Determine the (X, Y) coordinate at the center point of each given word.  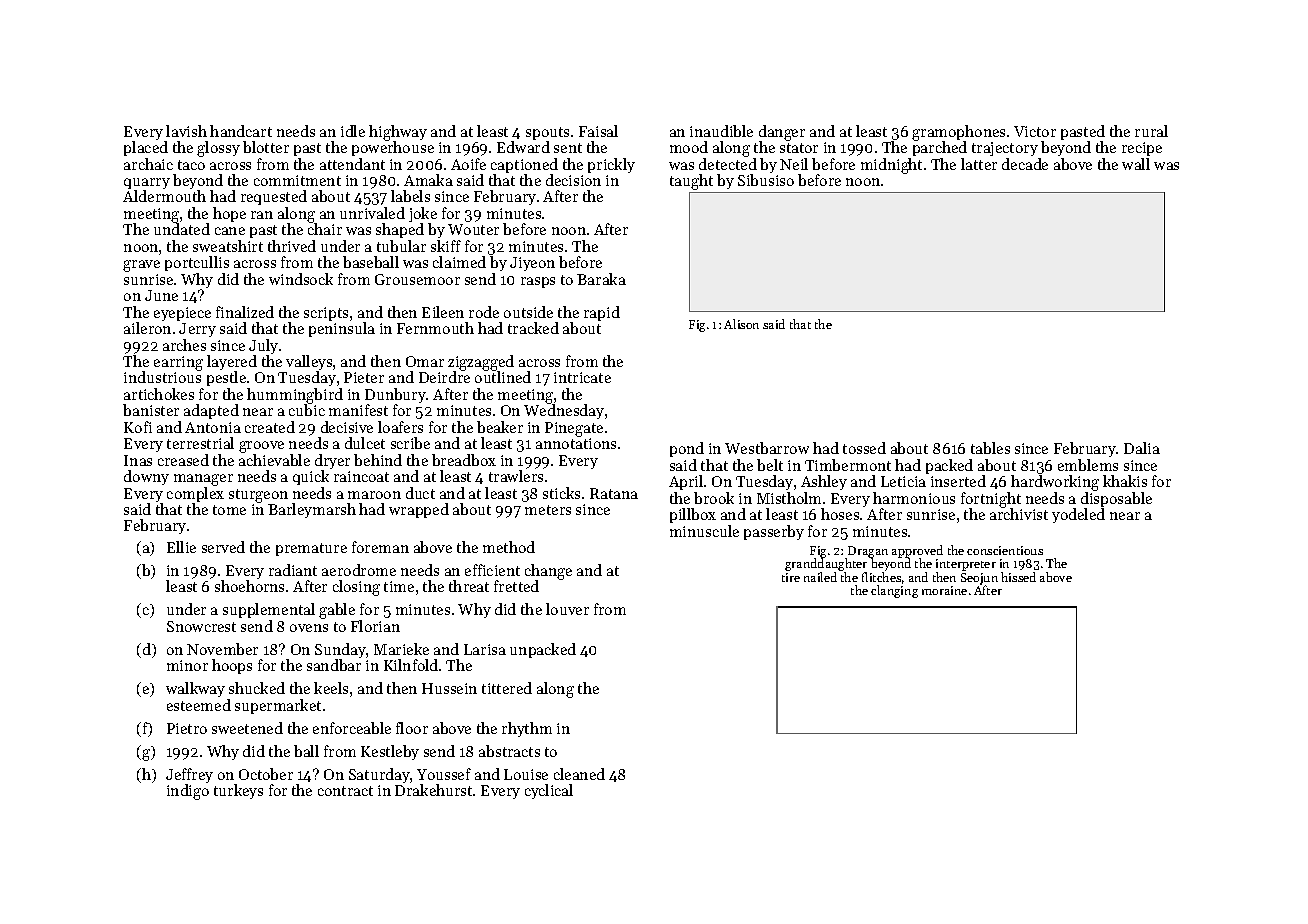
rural (1151, 131)
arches (184, 345)
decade (1025, 164)
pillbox (693, 515)
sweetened (247, 728)
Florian (375, 626)
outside (528, 312)
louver (567, 609)
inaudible (721, 131)
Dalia (1142, 448)
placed (146, 148)
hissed (1018, 577)
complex (195, 494)
